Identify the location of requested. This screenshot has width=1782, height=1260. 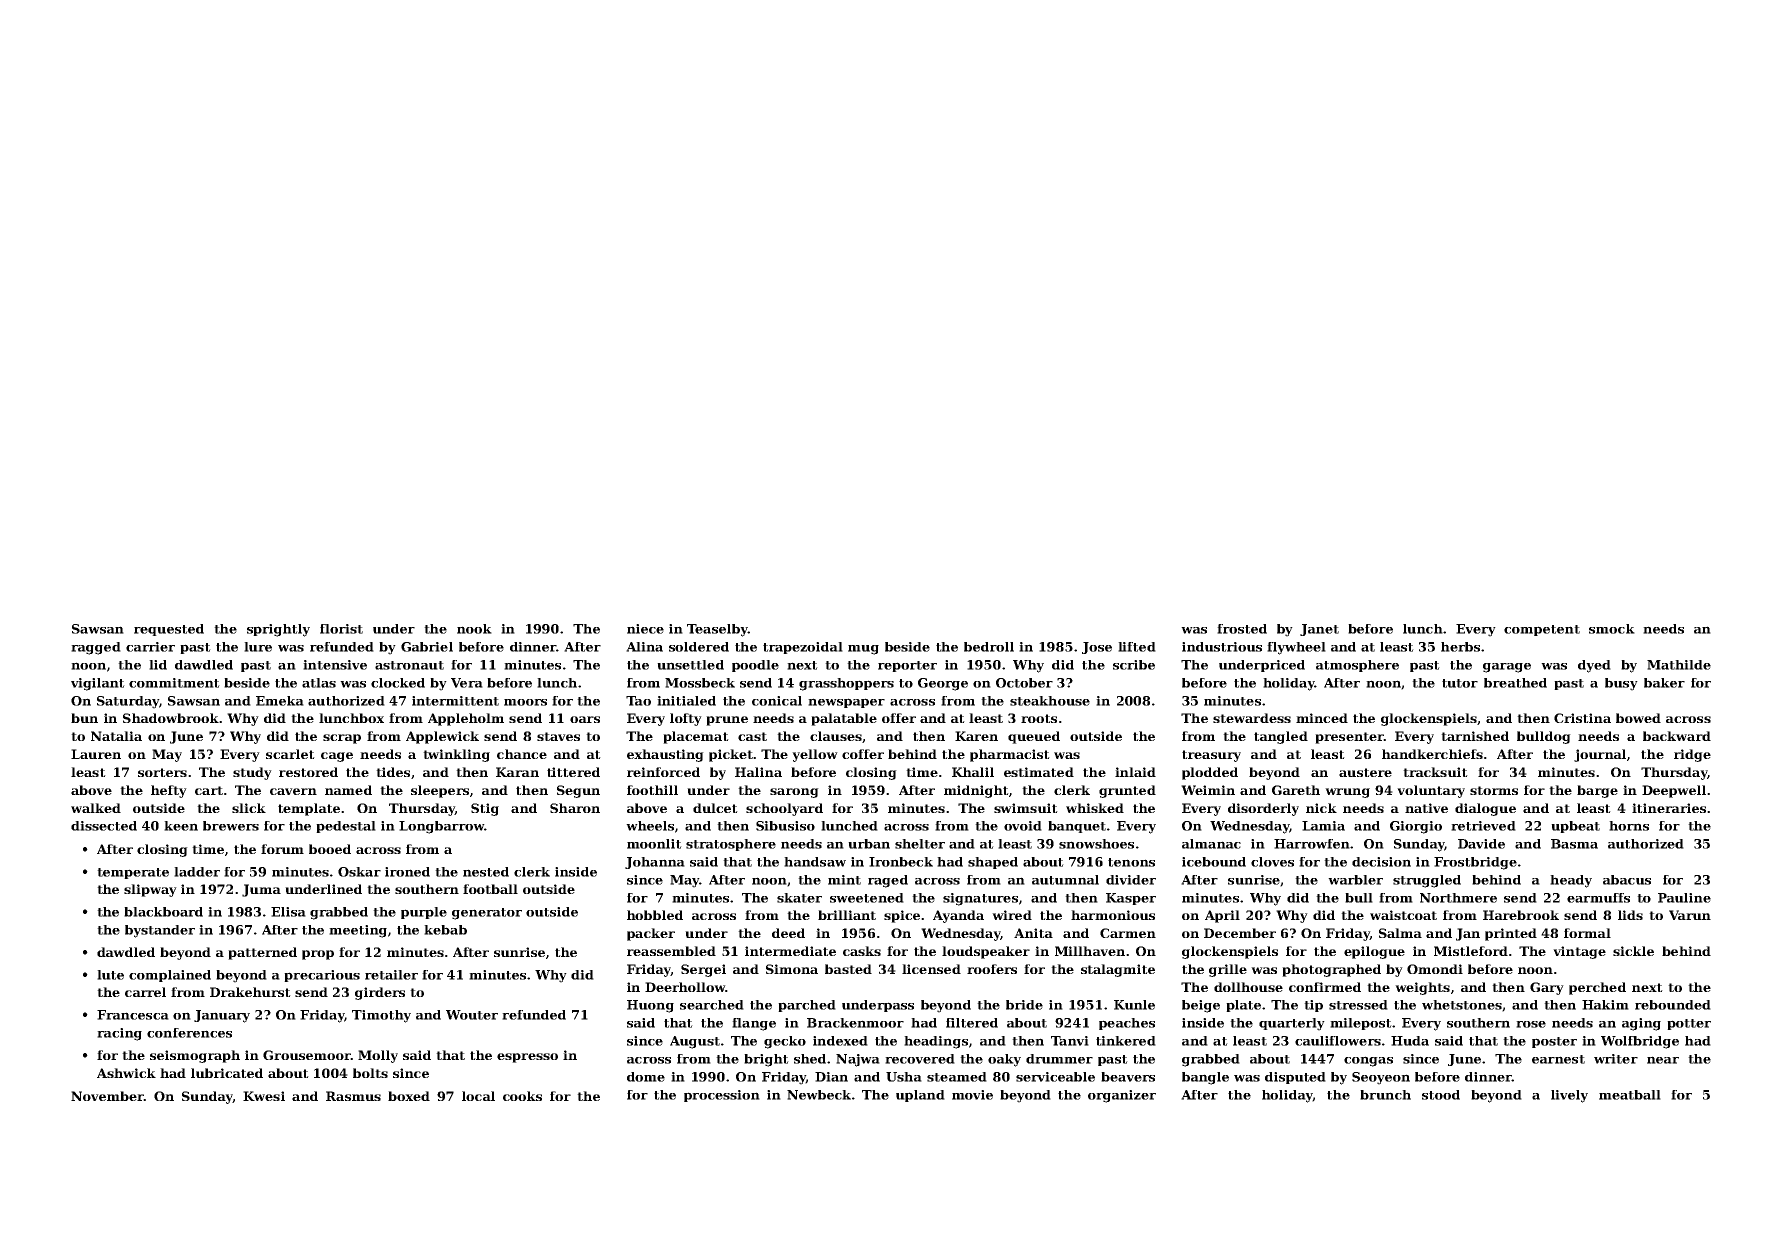
(169, 630).
